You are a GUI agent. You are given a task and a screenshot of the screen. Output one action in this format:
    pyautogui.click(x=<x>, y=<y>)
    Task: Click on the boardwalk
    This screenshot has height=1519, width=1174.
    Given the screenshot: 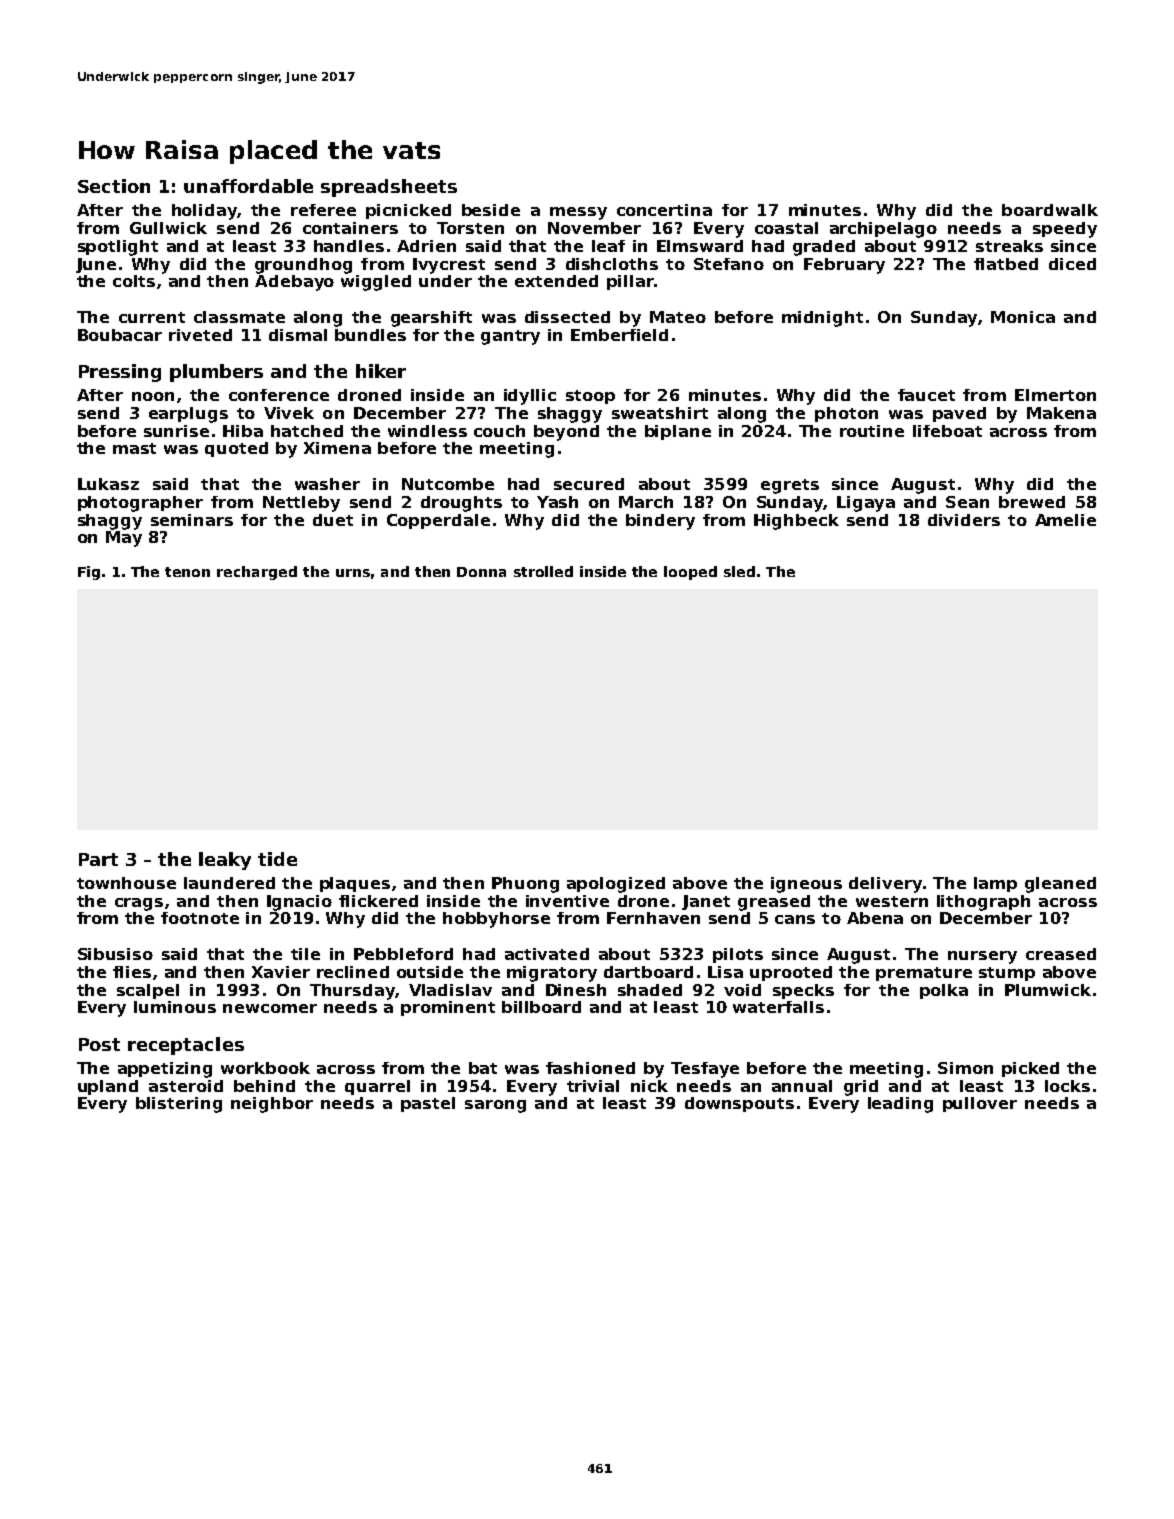 What is the action you would take?
    pyautogui.click(x=1050, y=210)
